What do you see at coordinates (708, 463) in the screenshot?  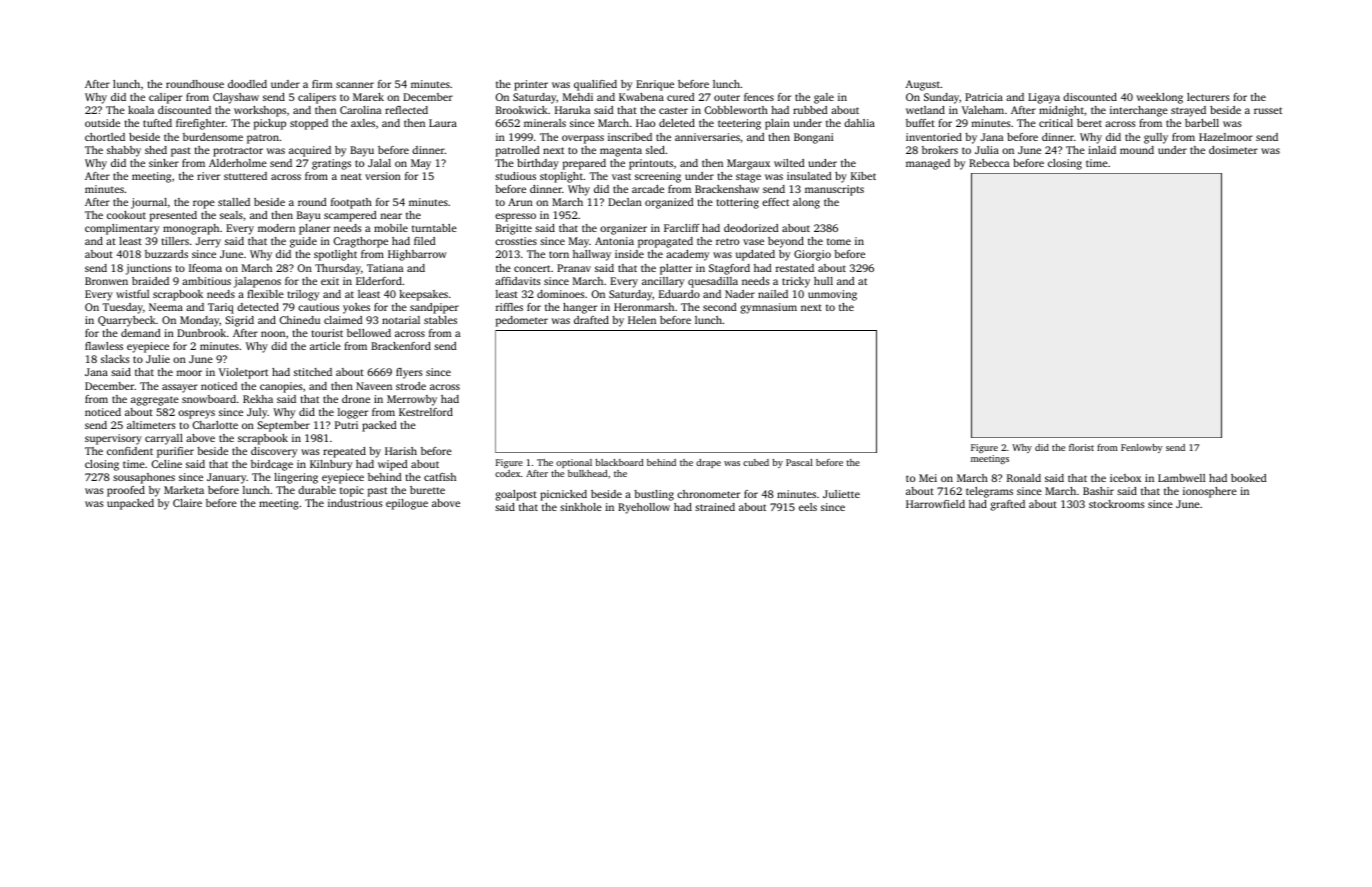 I see `drape` at bounding box center [708, 463].
